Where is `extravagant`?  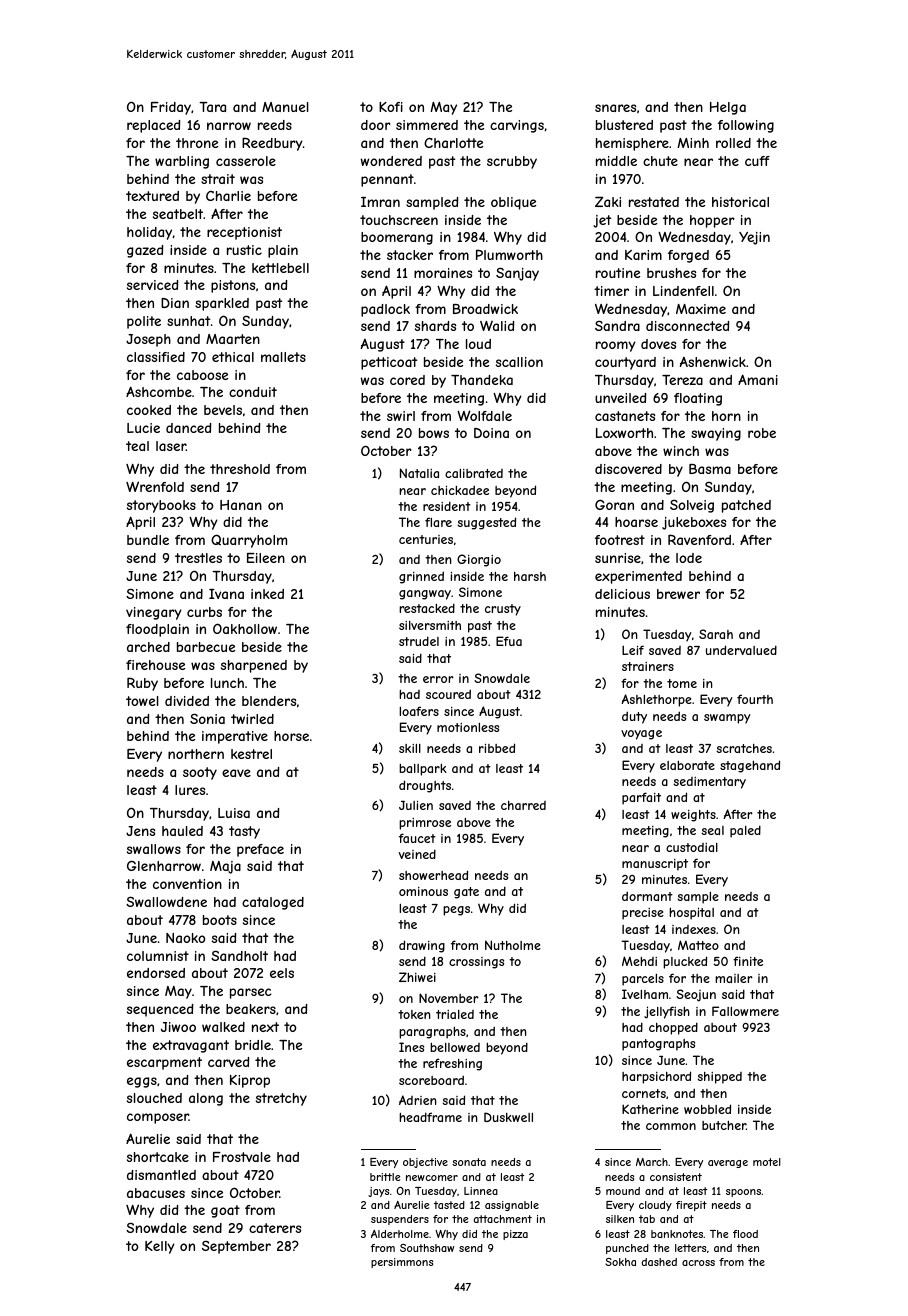 extravagant is located at coordinates (191, 1046).
